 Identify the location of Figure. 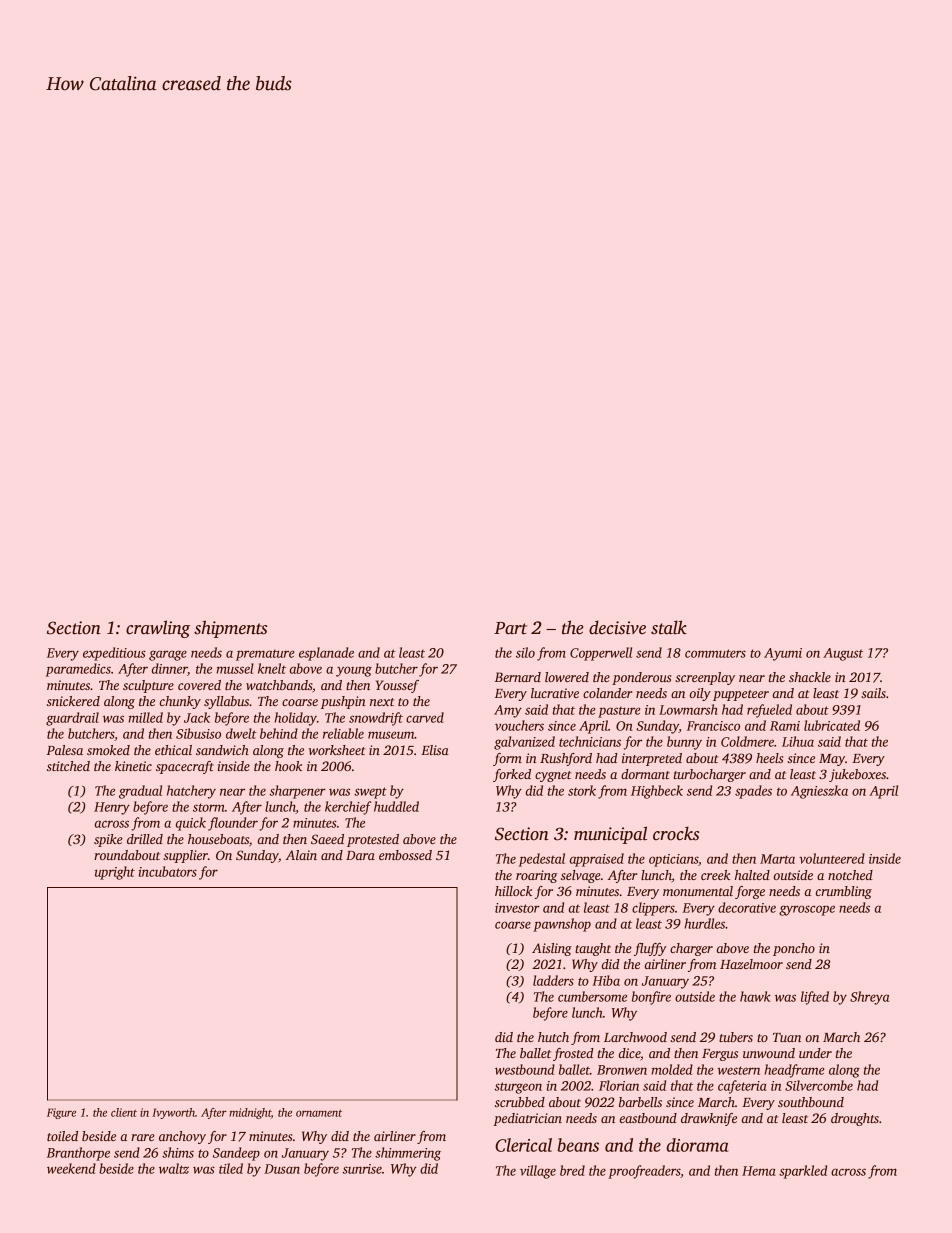
(61, 1113).
